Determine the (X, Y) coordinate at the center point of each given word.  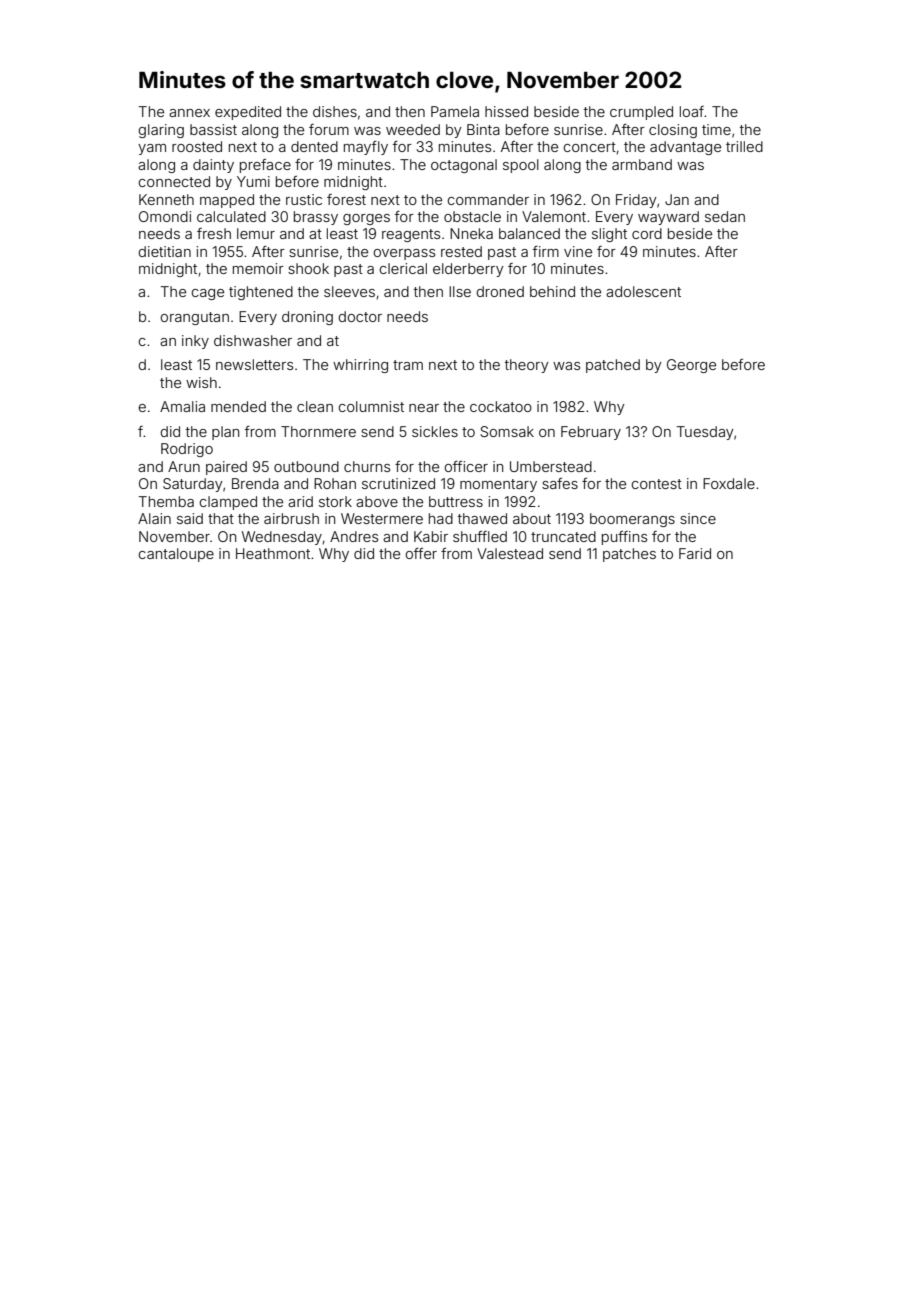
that (221, 518)
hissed (506, 111)
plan (225, 433)
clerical (403, 268)
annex (189, 113)
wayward (668, 218)
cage (207, 294)
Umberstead (551, 466)
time (716, 129)
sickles (435, 431)
